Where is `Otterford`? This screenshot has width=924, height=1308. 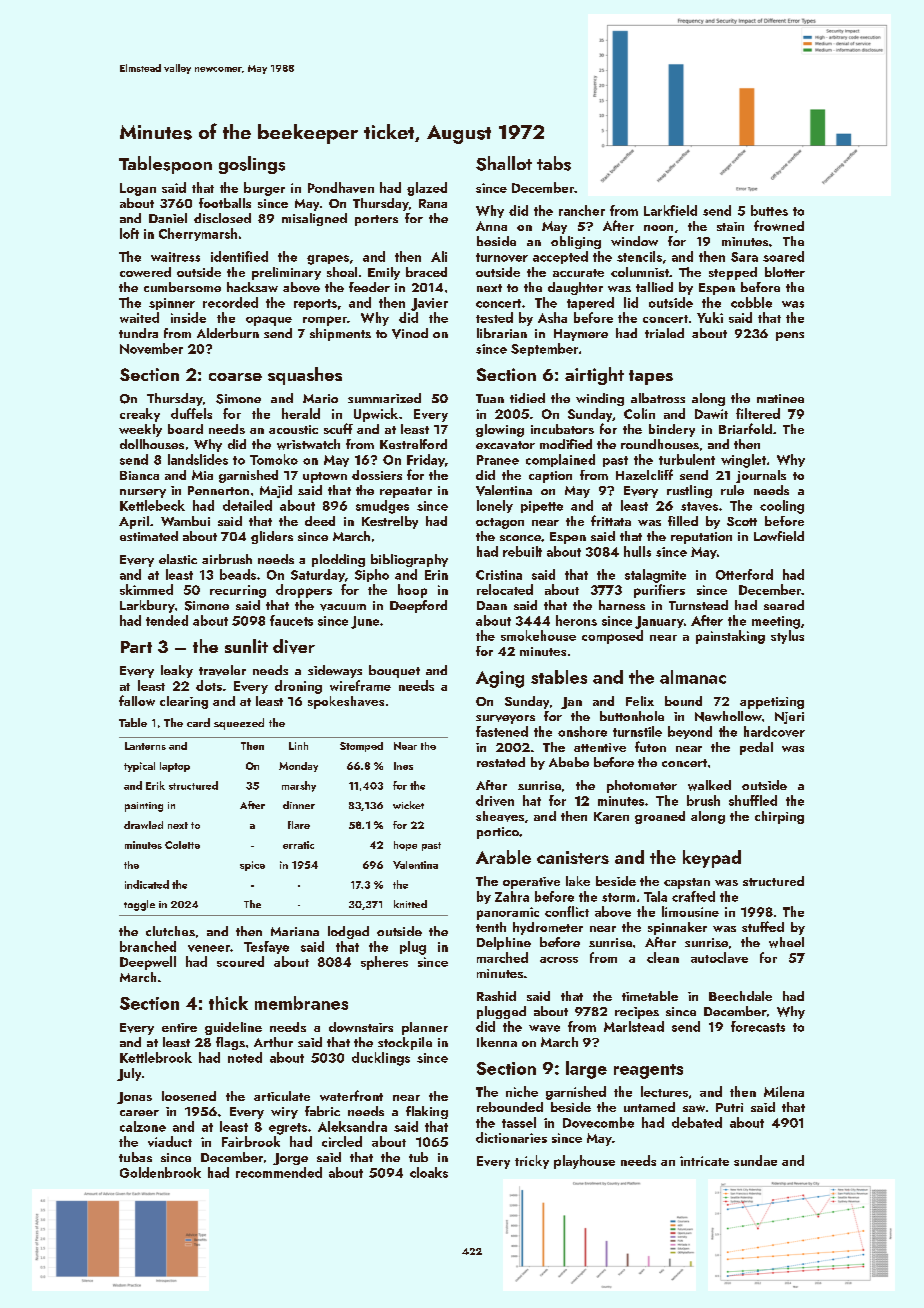
Otterford is located at coordinates (744, 574).
